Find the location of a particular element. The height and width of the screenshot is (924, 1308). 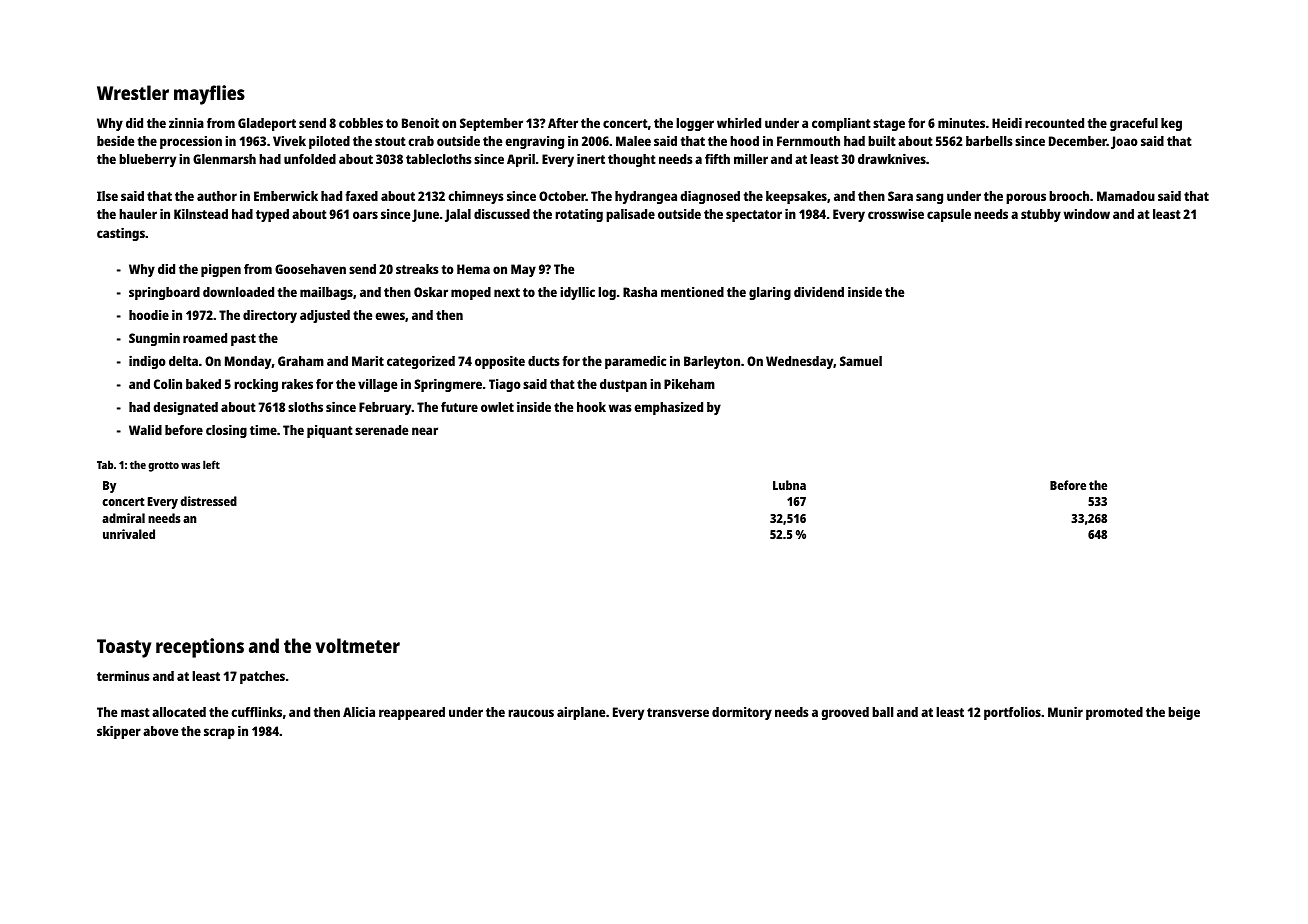

blueberry is located at coordinates (147, 160).
